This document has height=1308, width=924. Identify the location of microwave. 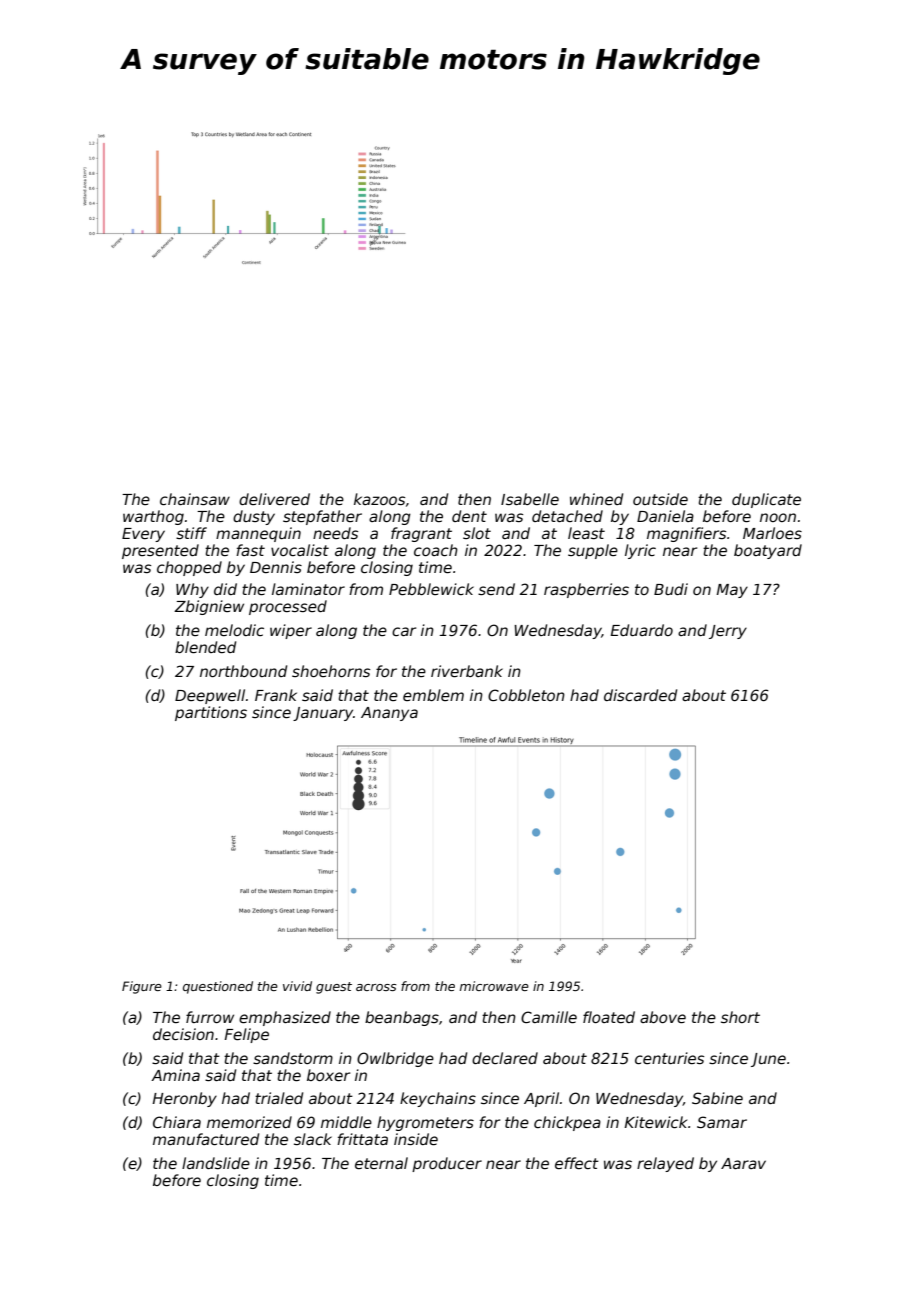
(494, 986).
